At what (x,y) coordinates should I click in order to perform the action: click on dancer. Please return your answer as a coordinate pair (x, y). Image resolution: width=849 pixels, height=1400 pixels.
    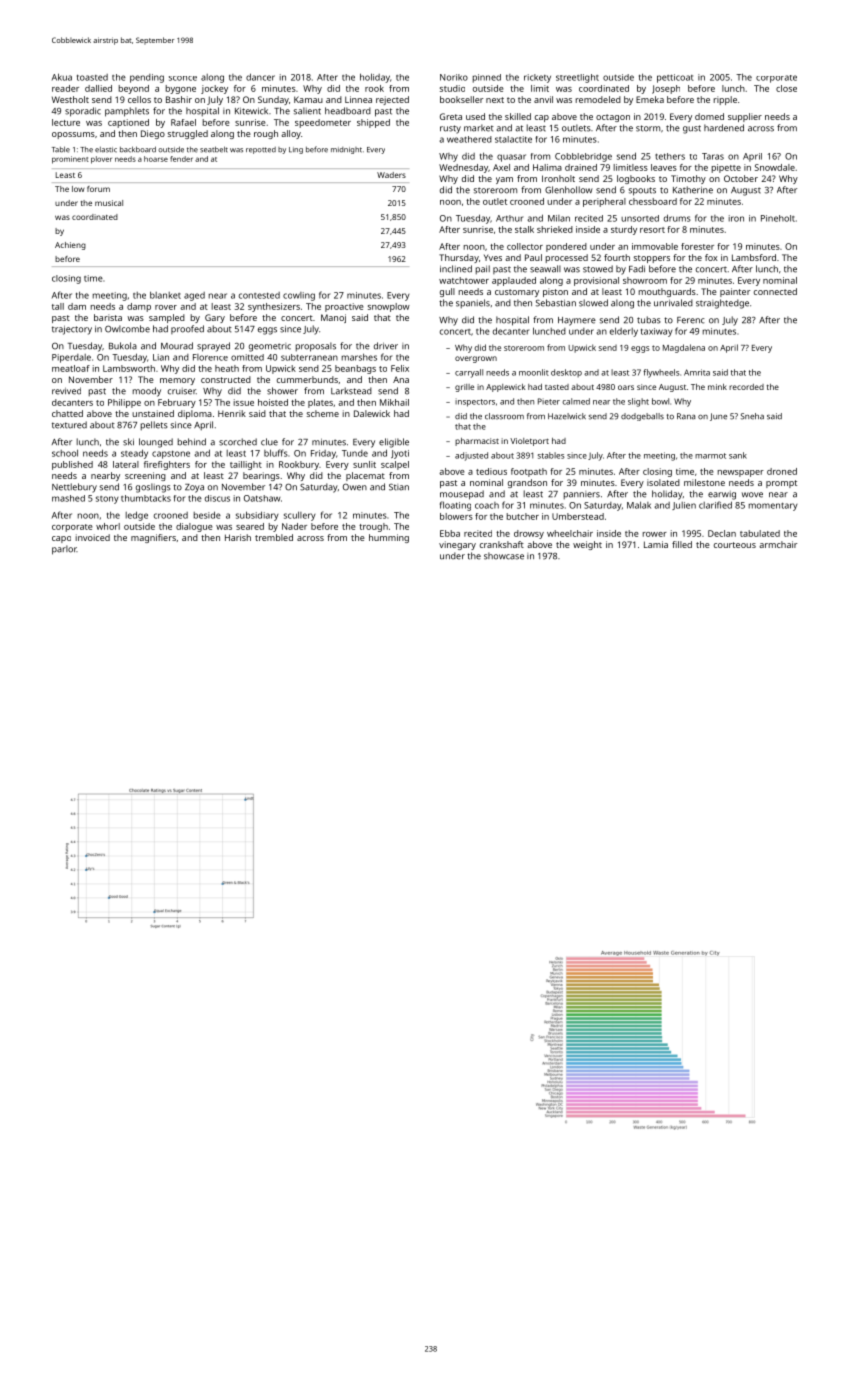
    Looking at the image, I should click on (260, 77).
